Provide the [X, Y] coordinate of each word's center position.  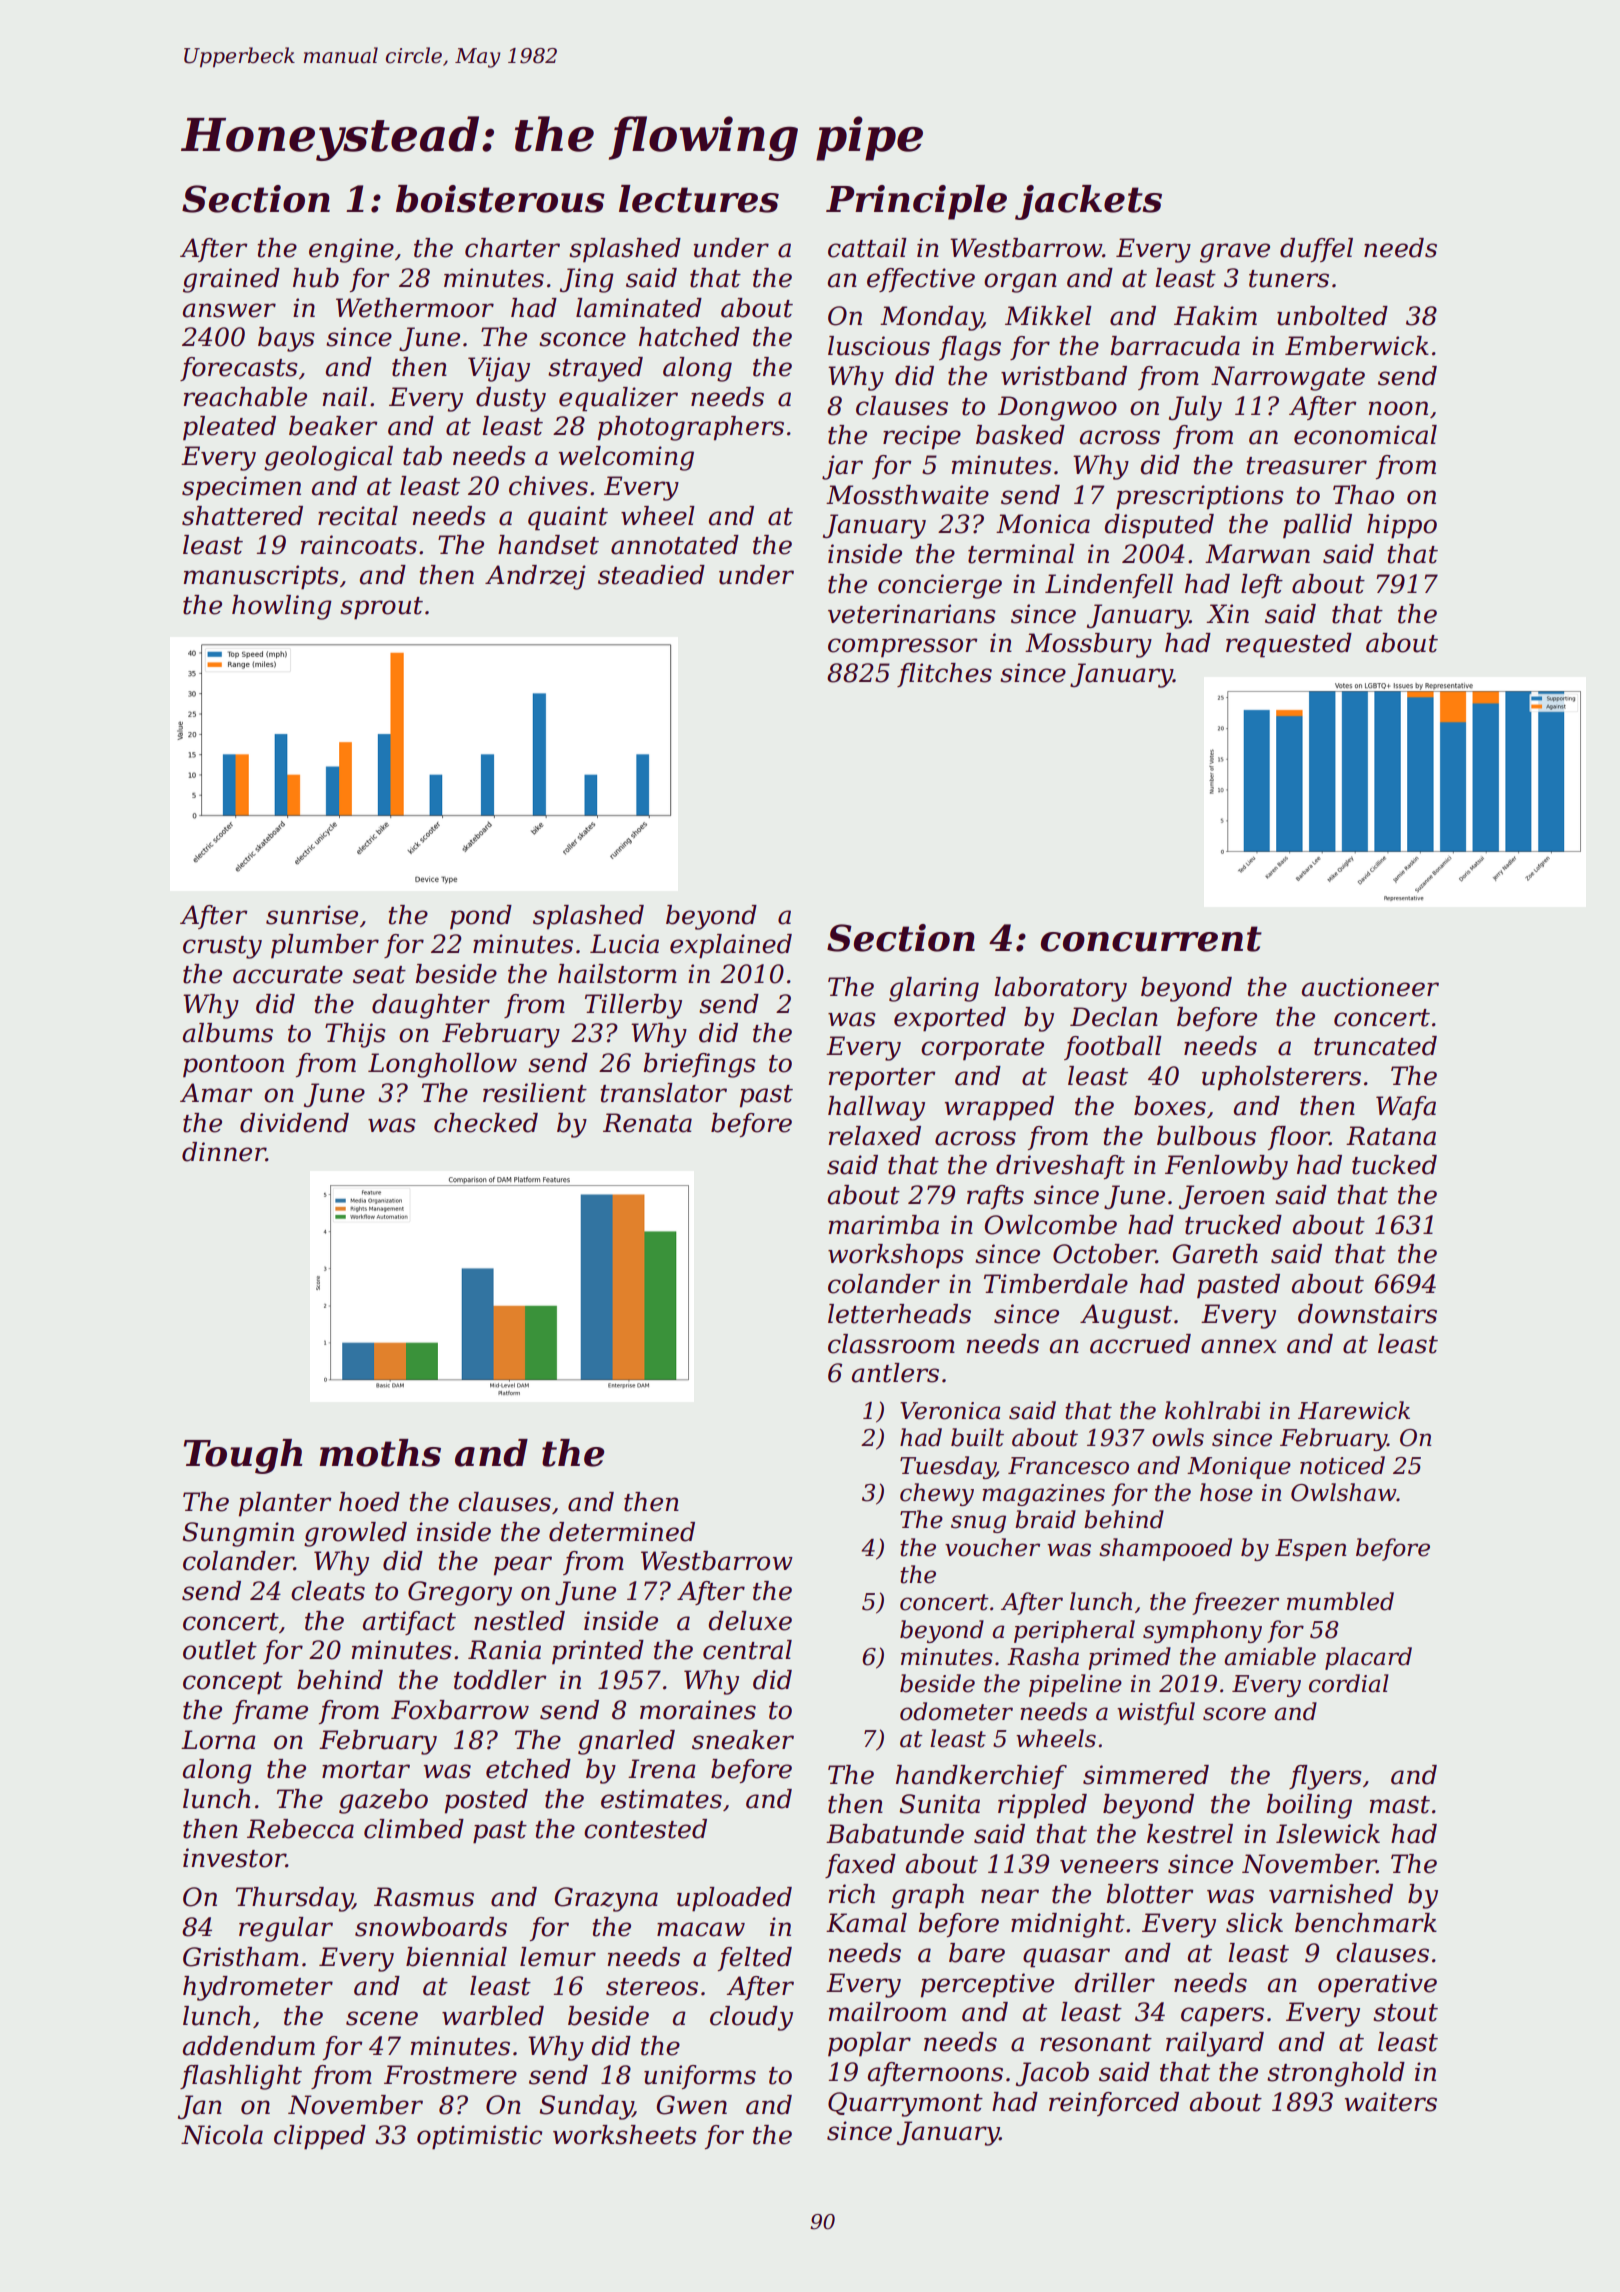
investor [234, 1858]
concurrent [1151, 939]
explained [731, 946]
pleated [229, 428]
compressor [902, 648]
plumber [325, 946]
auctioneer [1370, 987]
